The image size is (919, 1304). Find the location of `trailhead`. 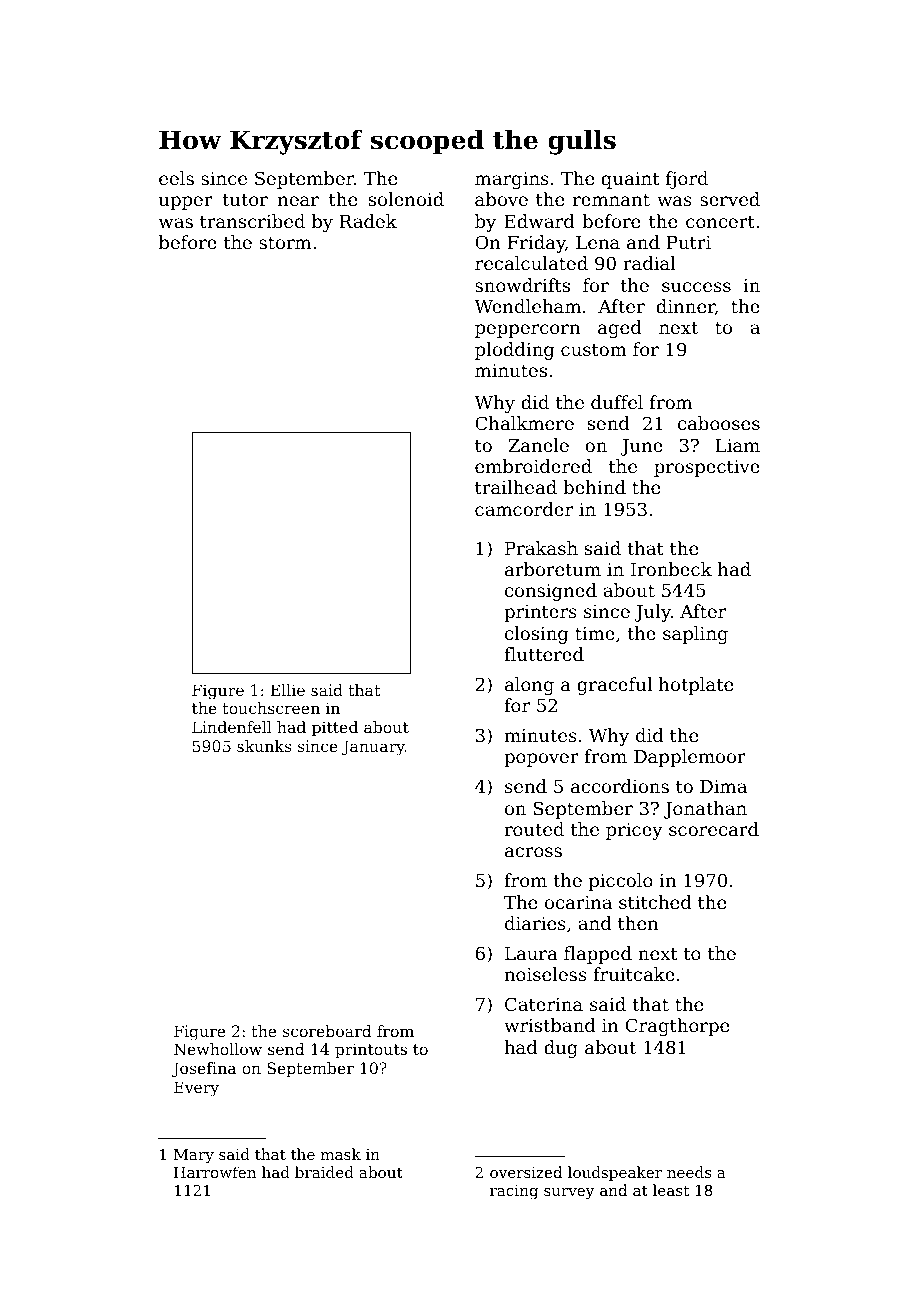

trailhead is located at coordinates (516, 487).
